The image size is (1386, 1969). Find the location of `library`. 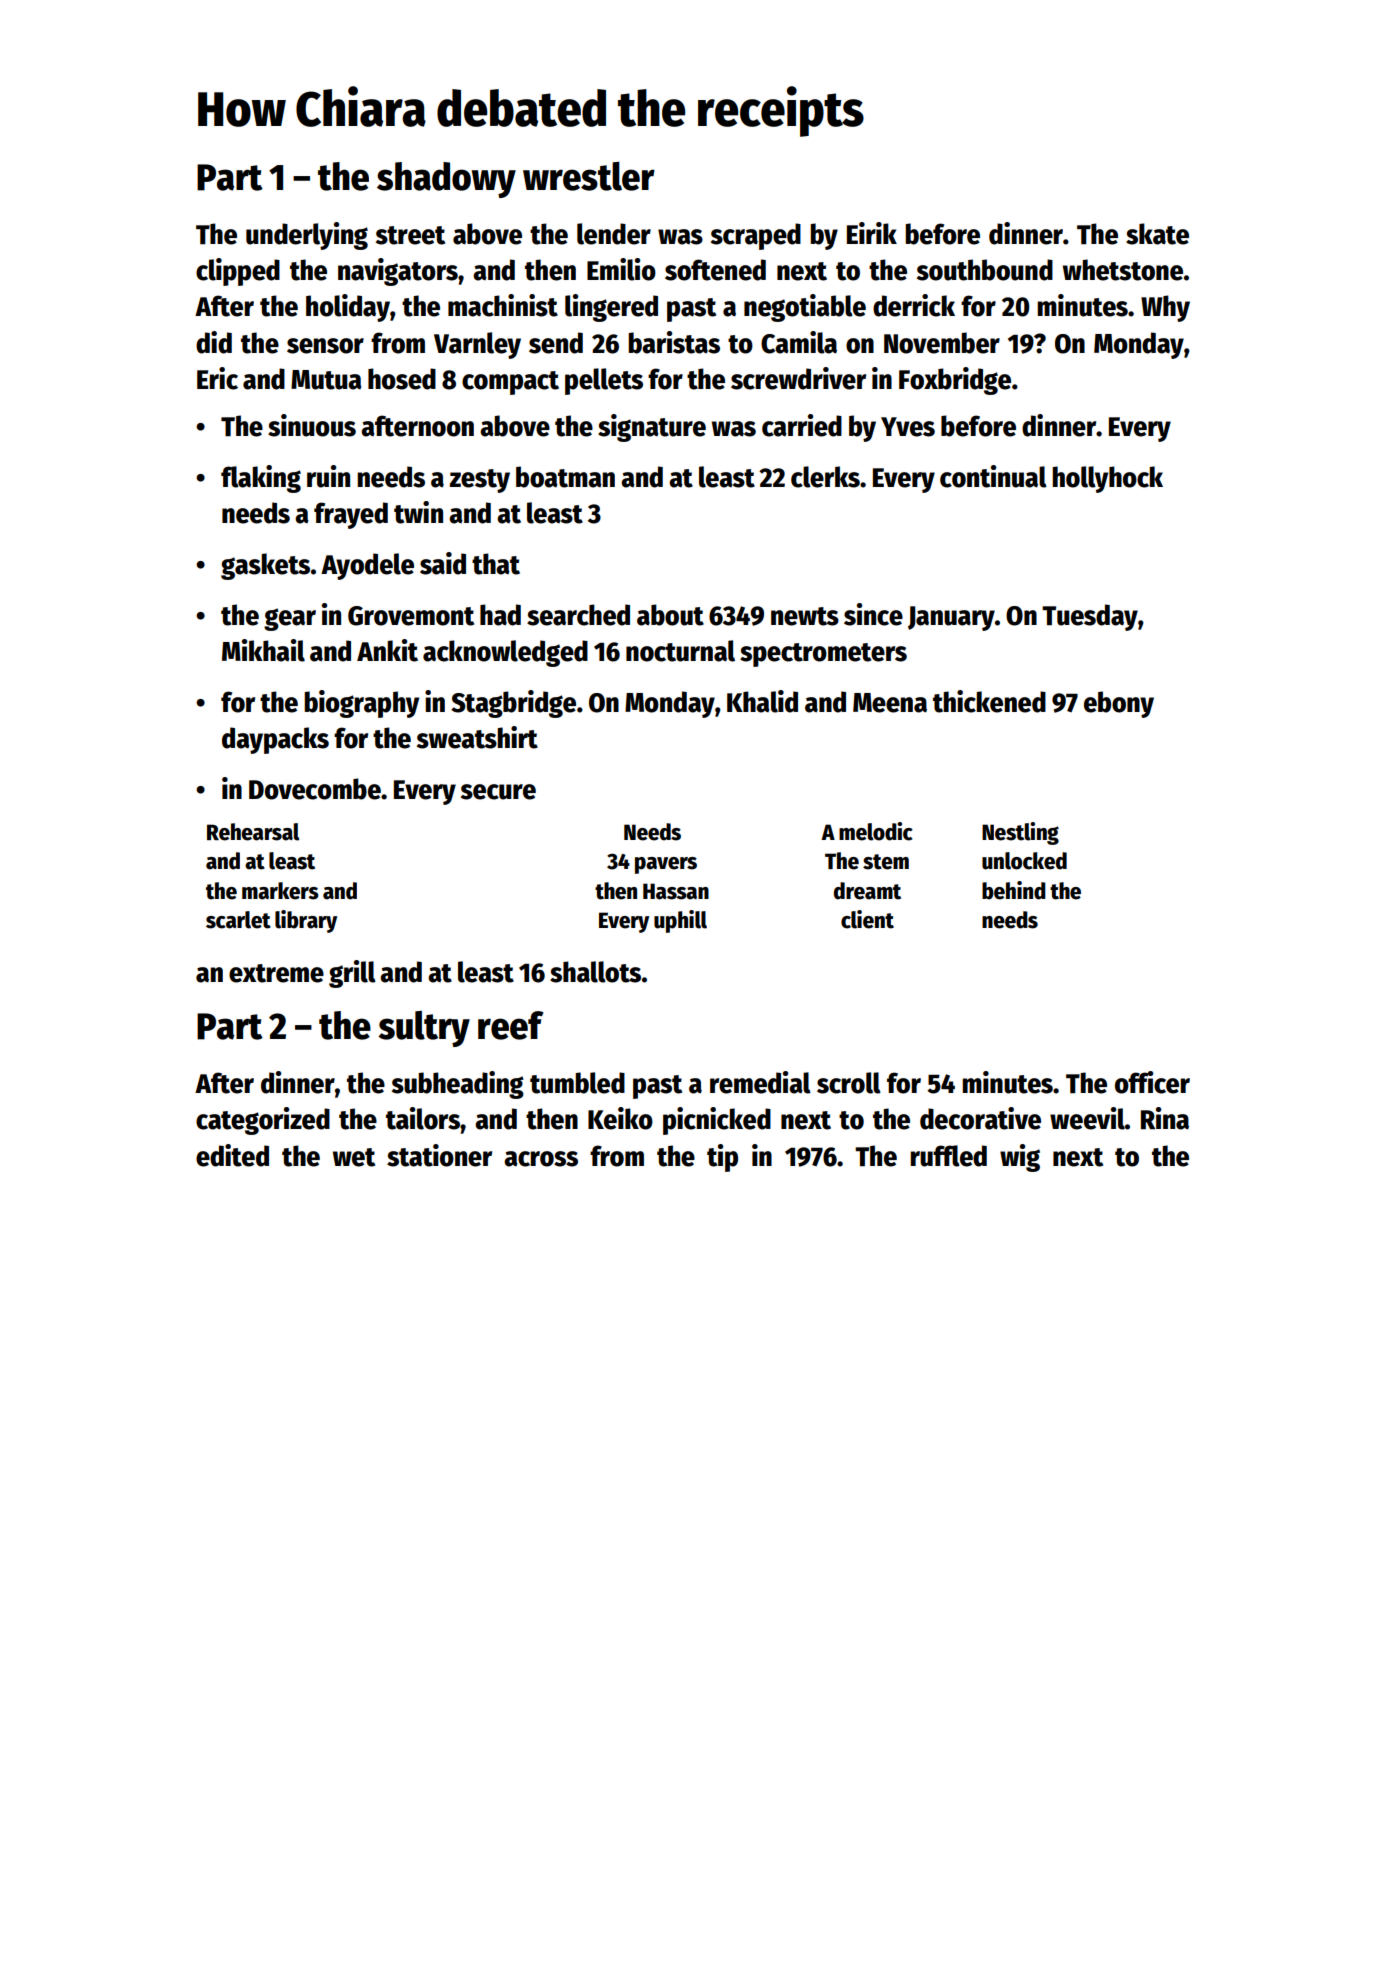

library is located at coordinates (306, 921).
